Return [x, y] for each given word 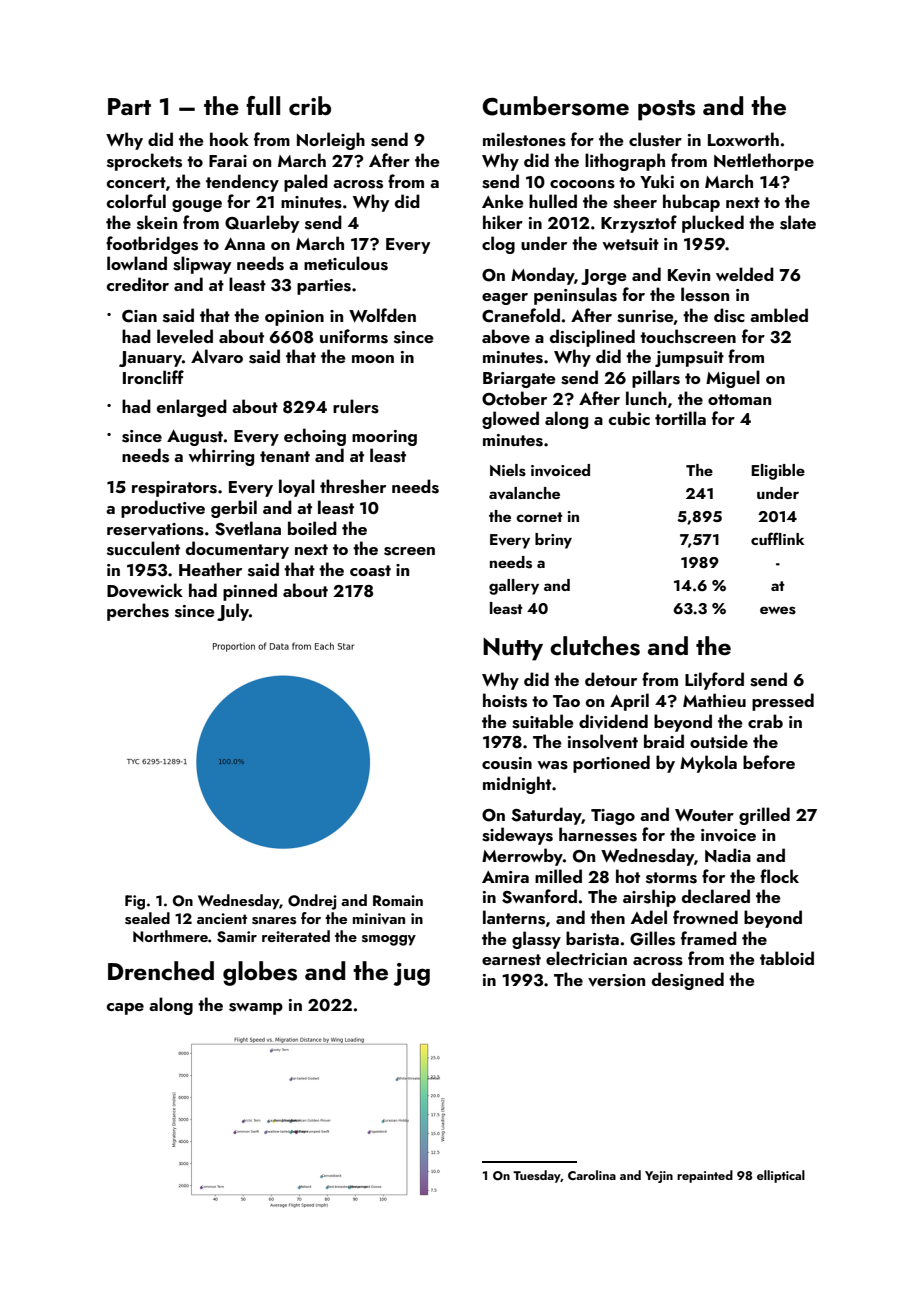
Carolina [592, 1175]
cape [125, 1009]
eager [505, 299]
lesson [705, 294]
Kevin [689, 275]
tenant [285, 456]
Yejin [659, 1177]
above [506, 336]
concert [136, 182]
